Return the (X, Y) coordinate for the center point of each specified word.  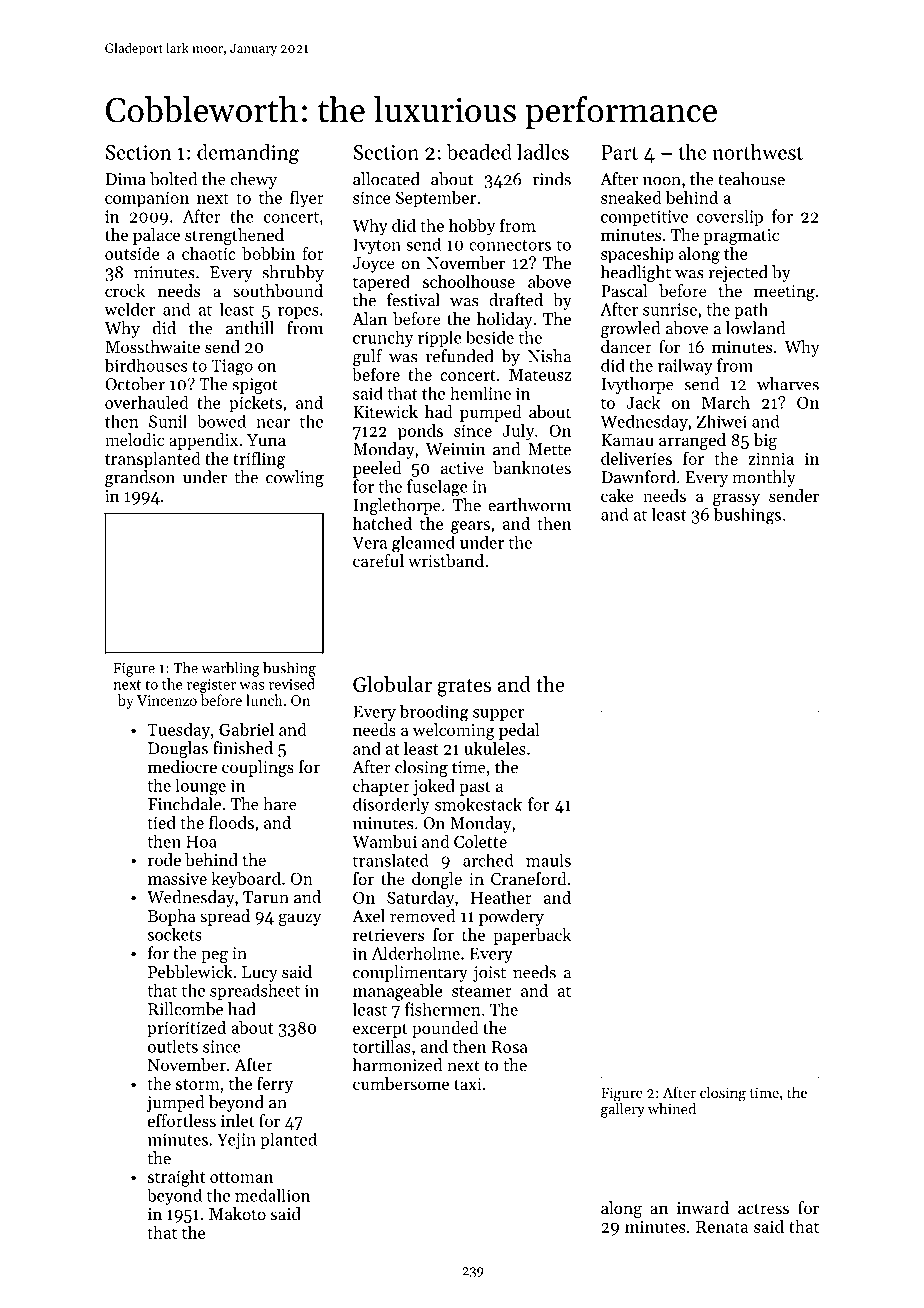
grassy (736, 499)
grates (464, 688)
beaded (479, 152)
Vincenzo (167, 700)
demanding (248, 154)
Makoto (237, 1213)
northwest (758, 152)
